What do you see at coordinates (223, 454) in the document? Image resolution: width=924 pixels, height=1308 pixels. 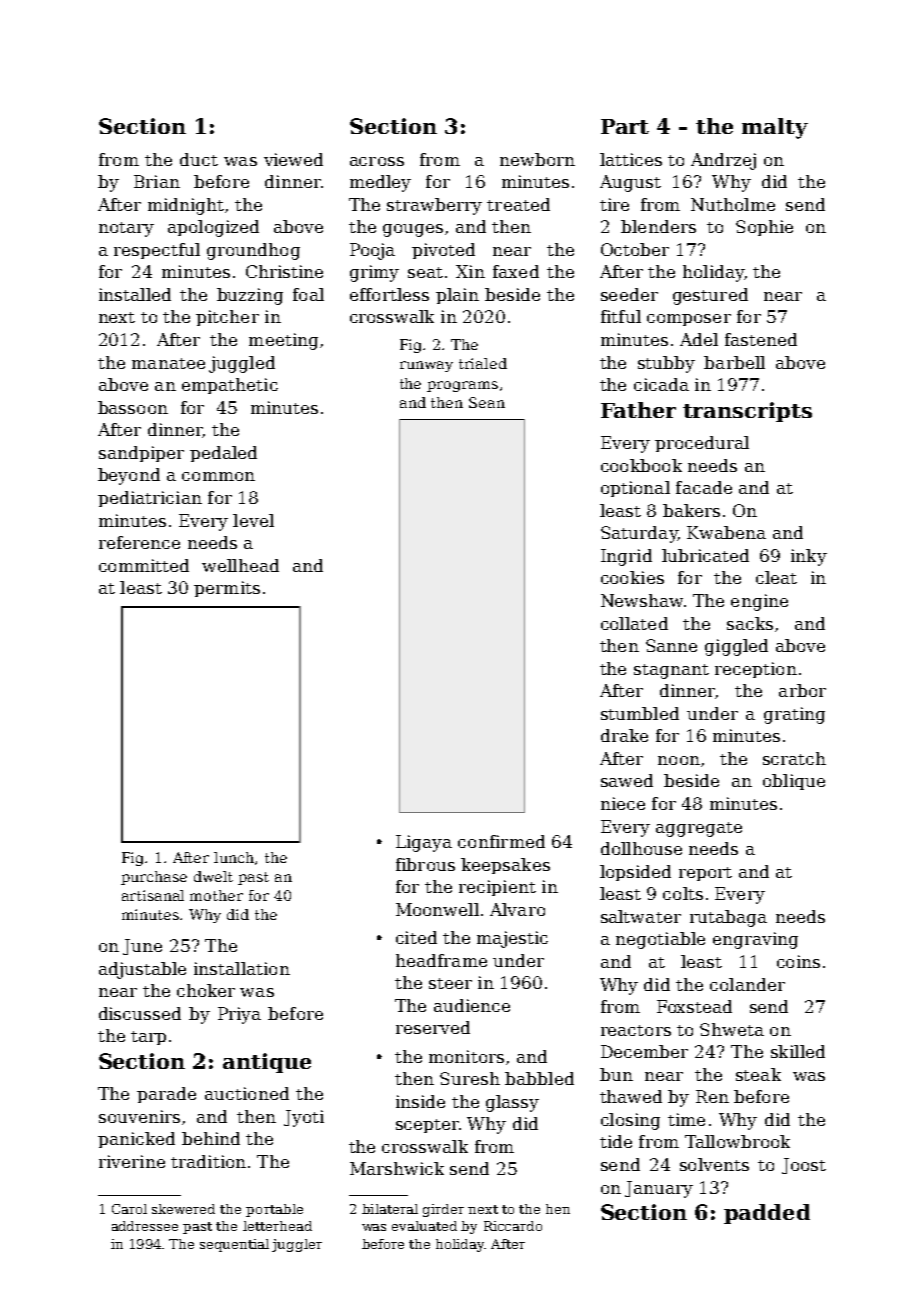 I see `pedaled` at bounding box center [223, 454].
